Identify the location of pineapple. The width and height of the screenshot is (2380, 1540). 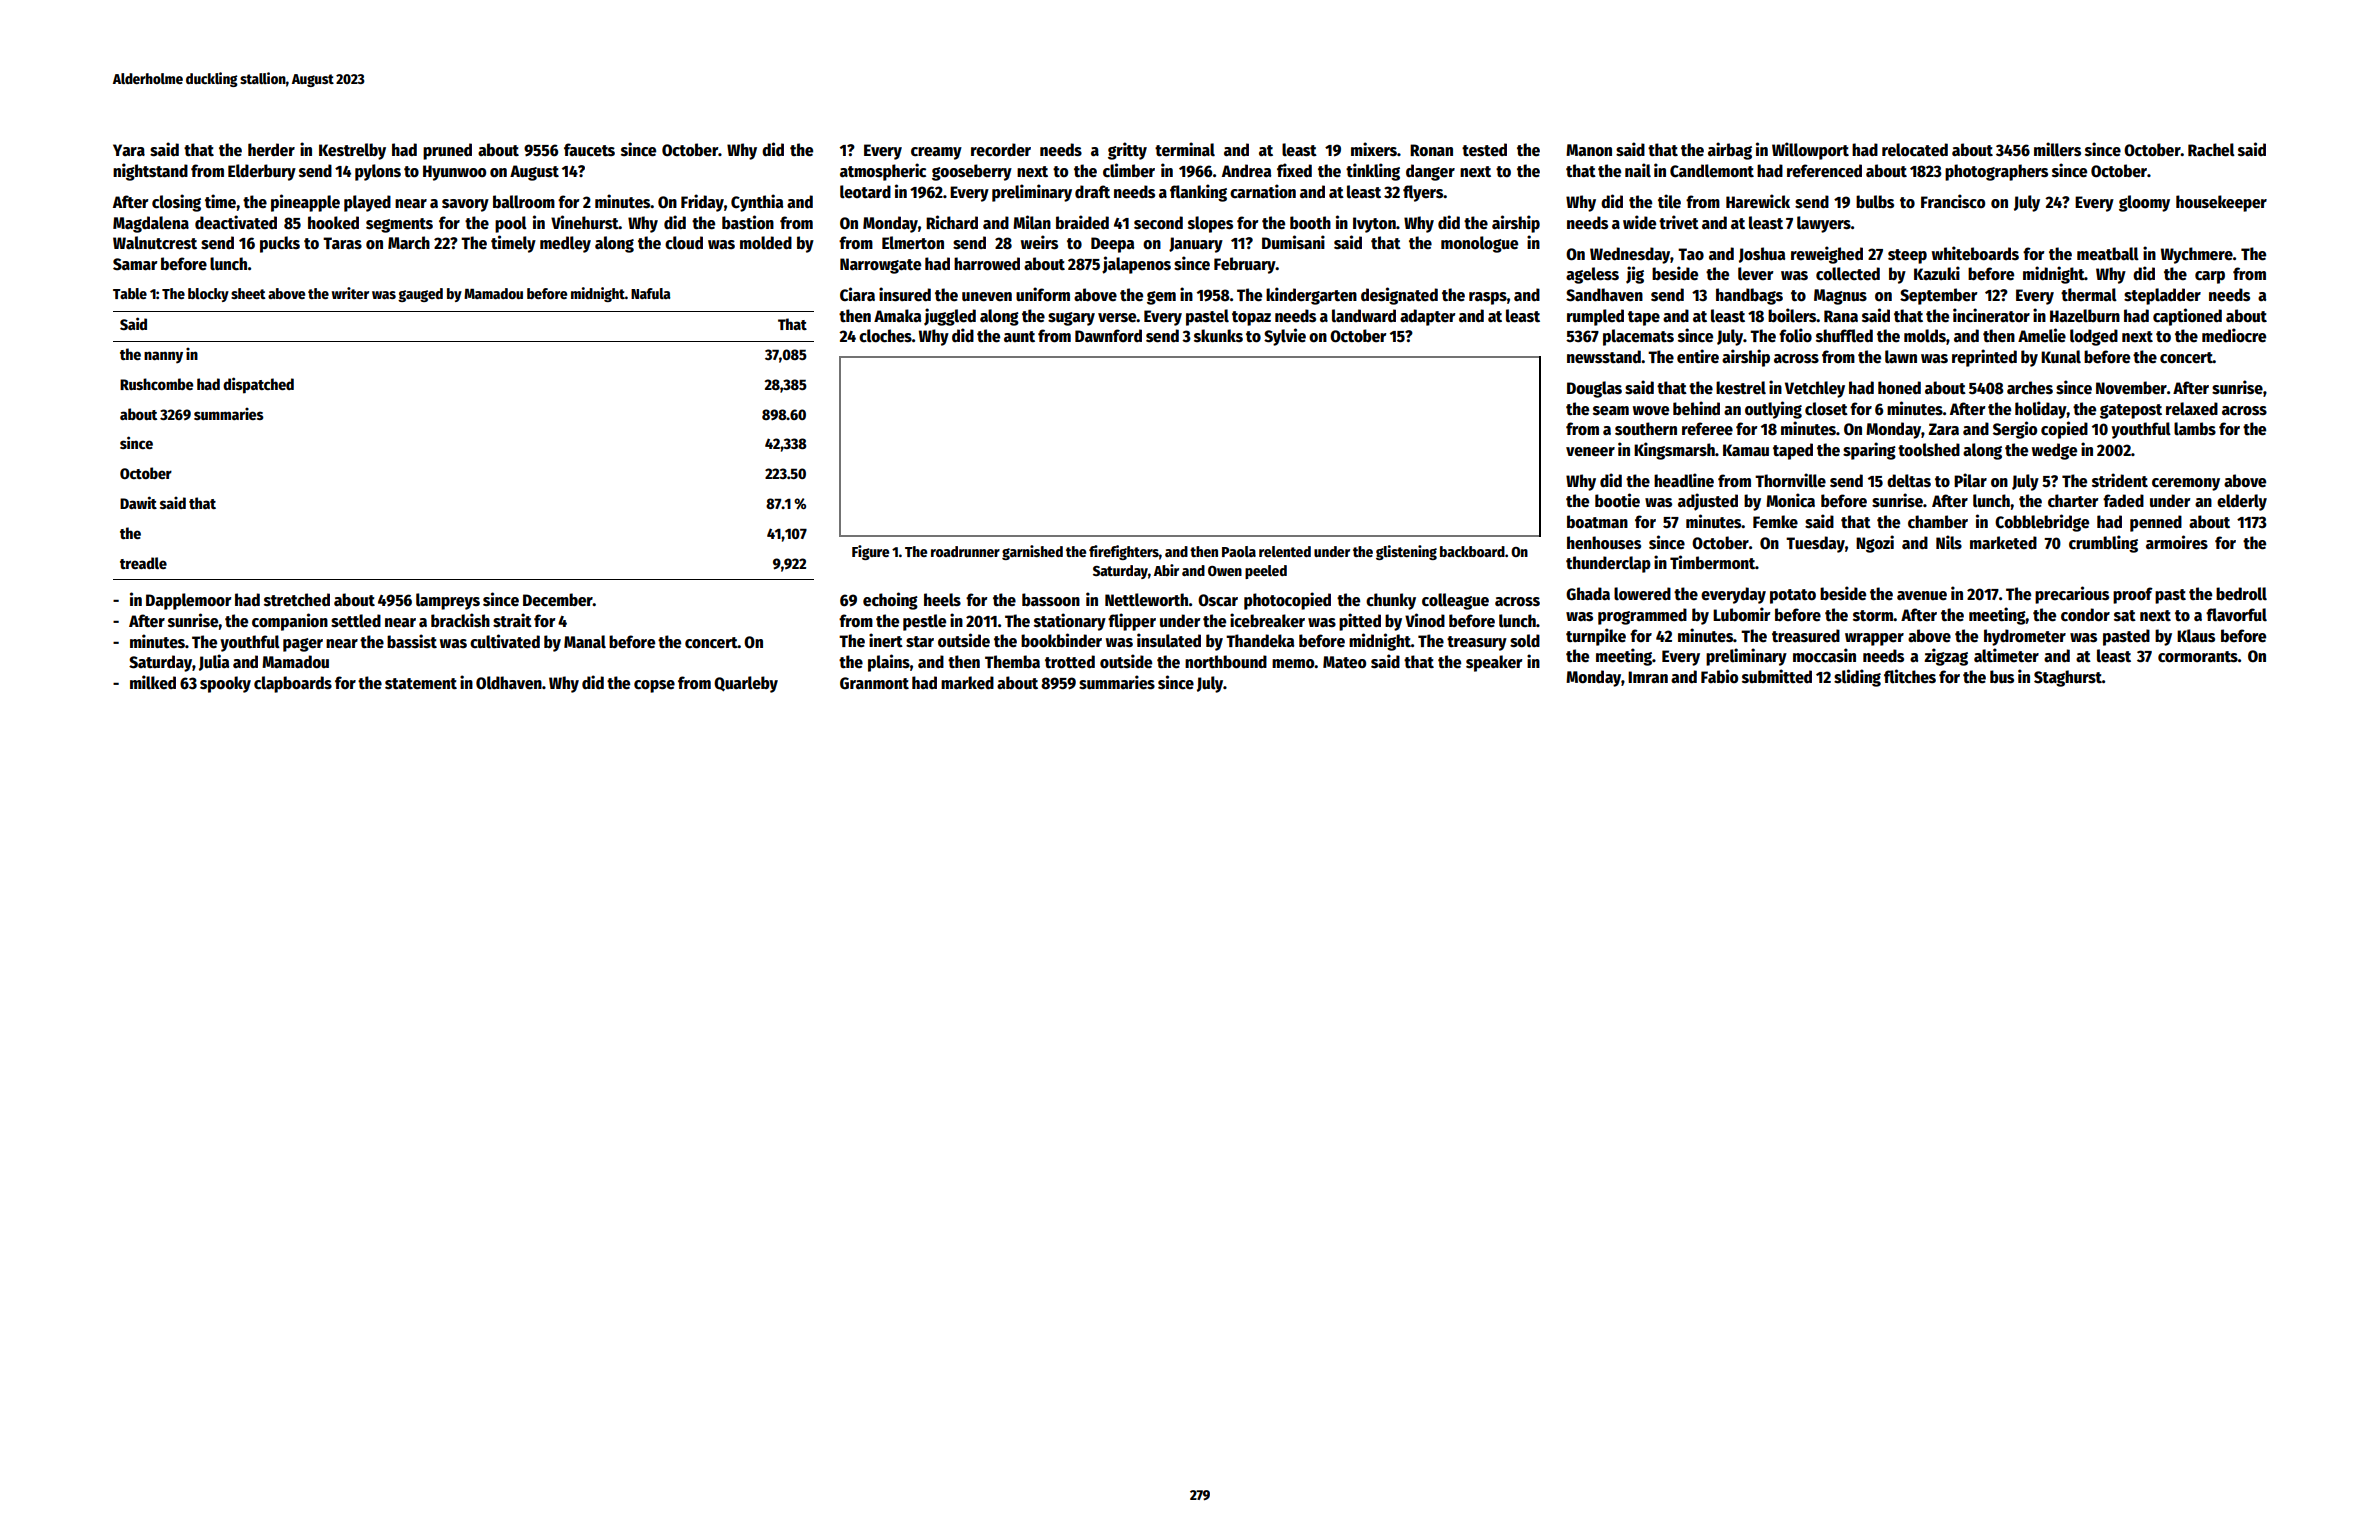
(305, 203).
